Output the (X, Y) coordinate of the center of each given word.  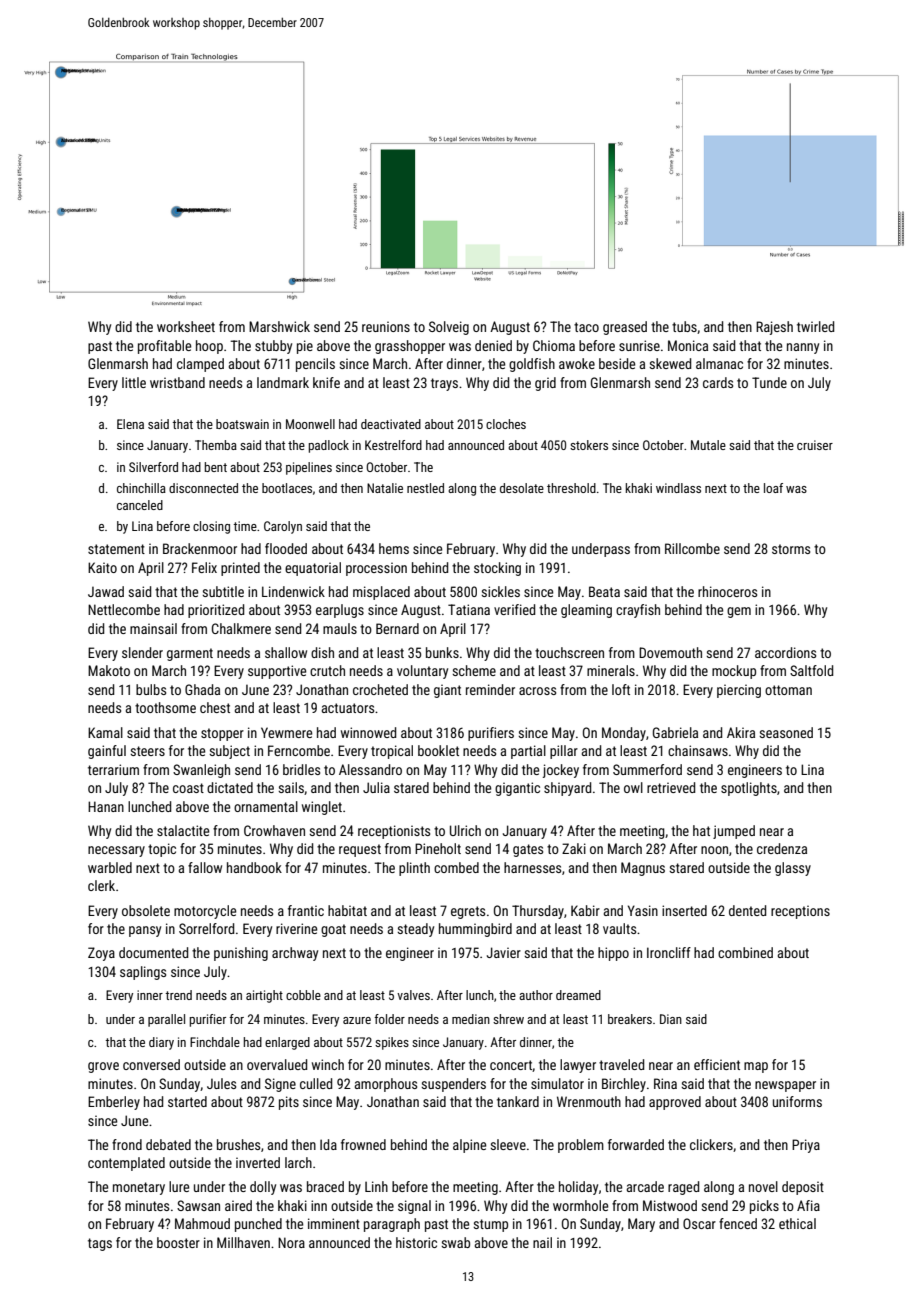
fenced (738, 1223)
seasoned (786, 732)
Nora (291, 1242)
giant (447, 691)
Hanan (106, 806)
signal (414, 1207)
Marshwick (279, 326)
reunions (386, 326)
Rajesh (774, 328)
